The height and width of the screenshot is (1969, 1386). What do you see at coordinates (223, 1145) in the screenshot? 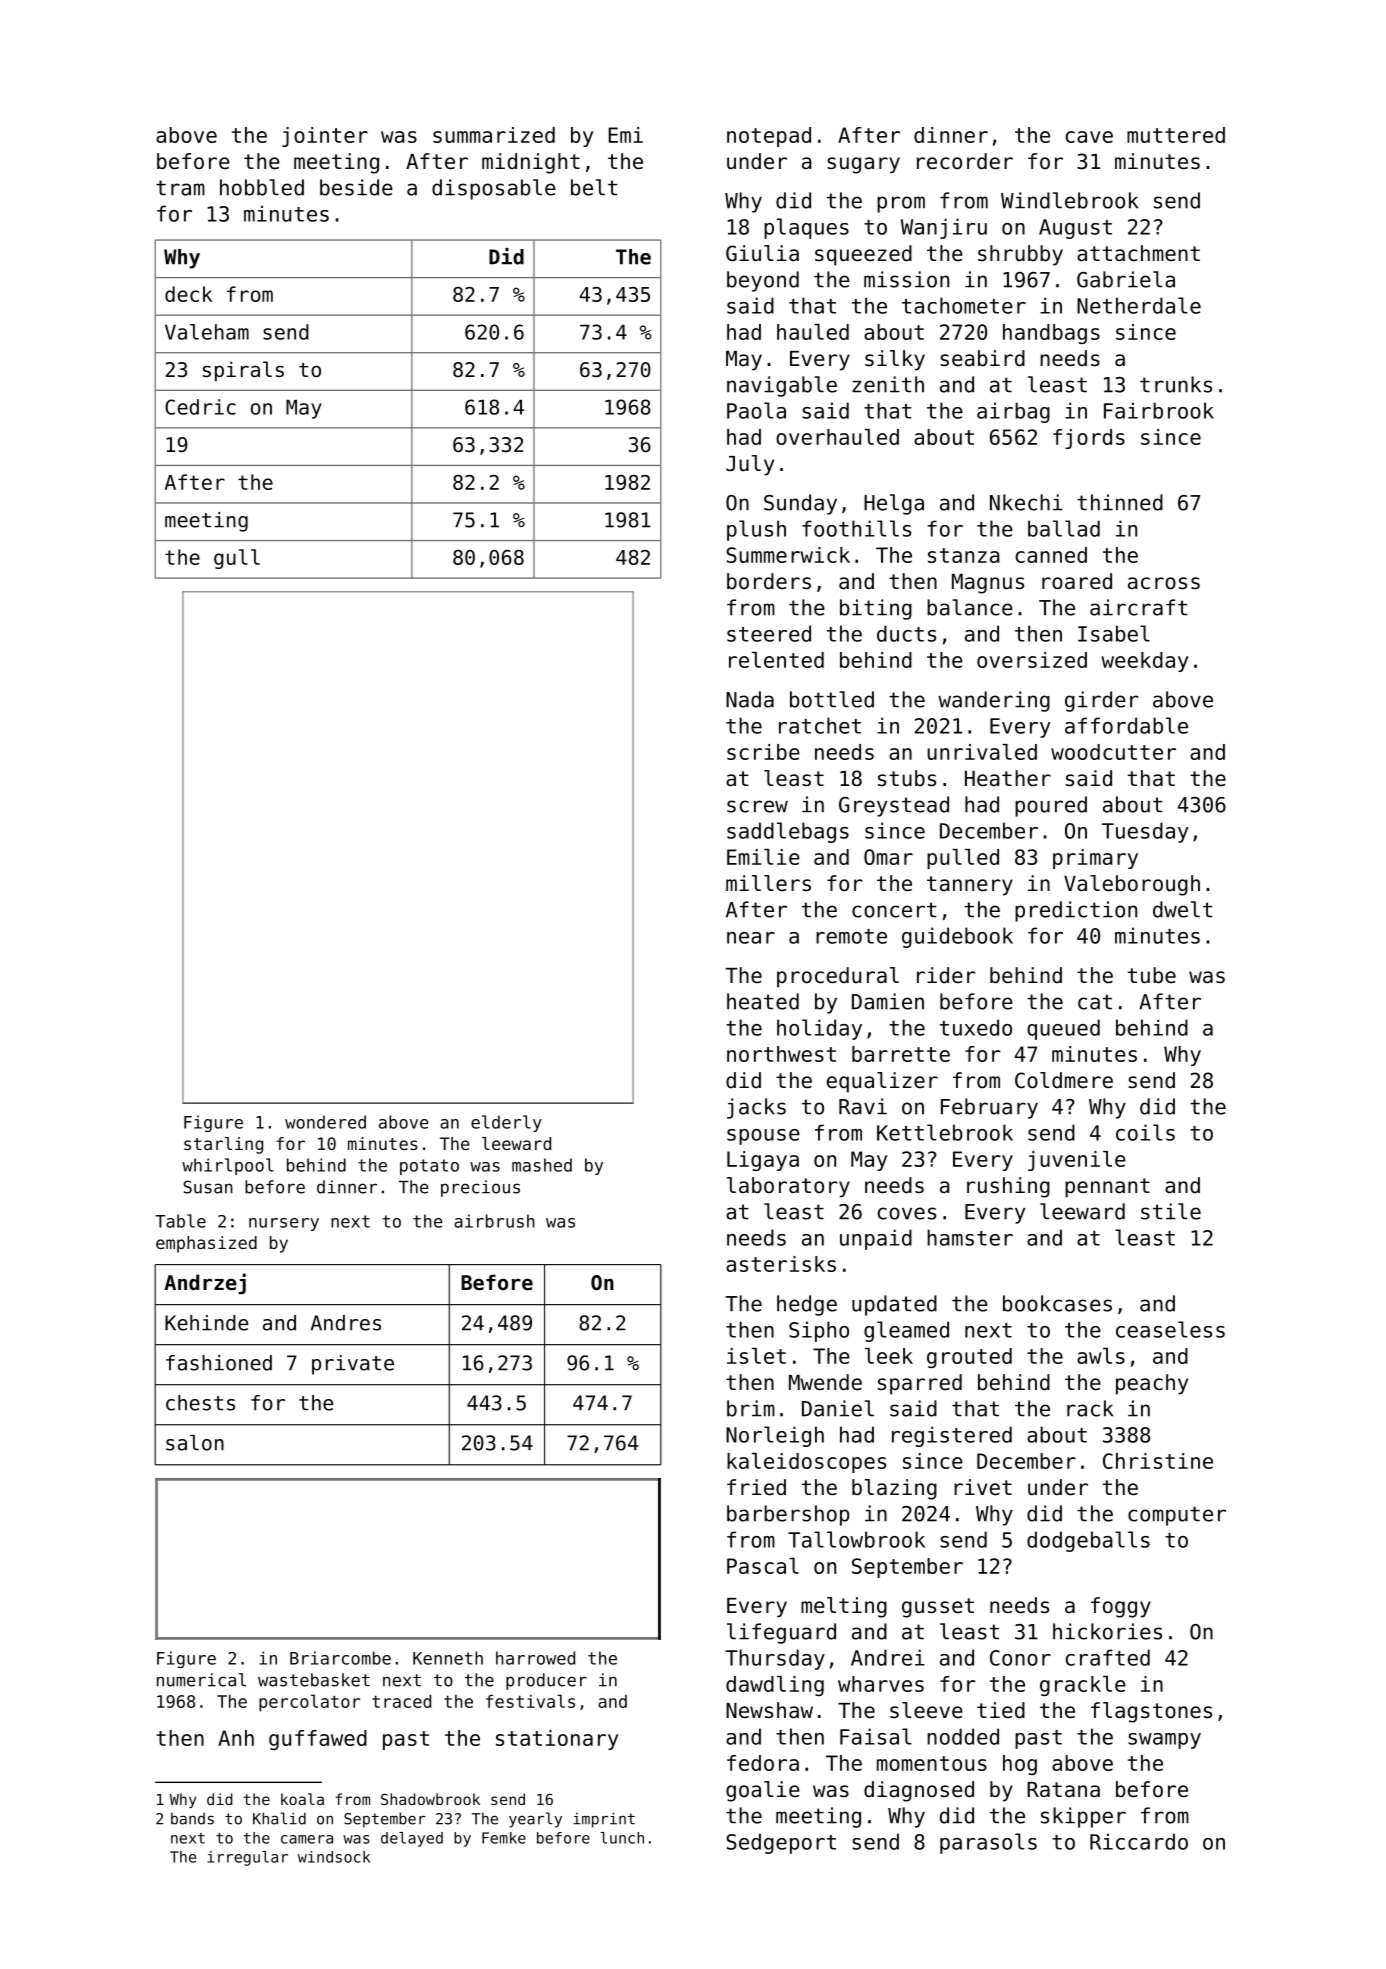
I see `starling` at bounding box center [223, 1145].
